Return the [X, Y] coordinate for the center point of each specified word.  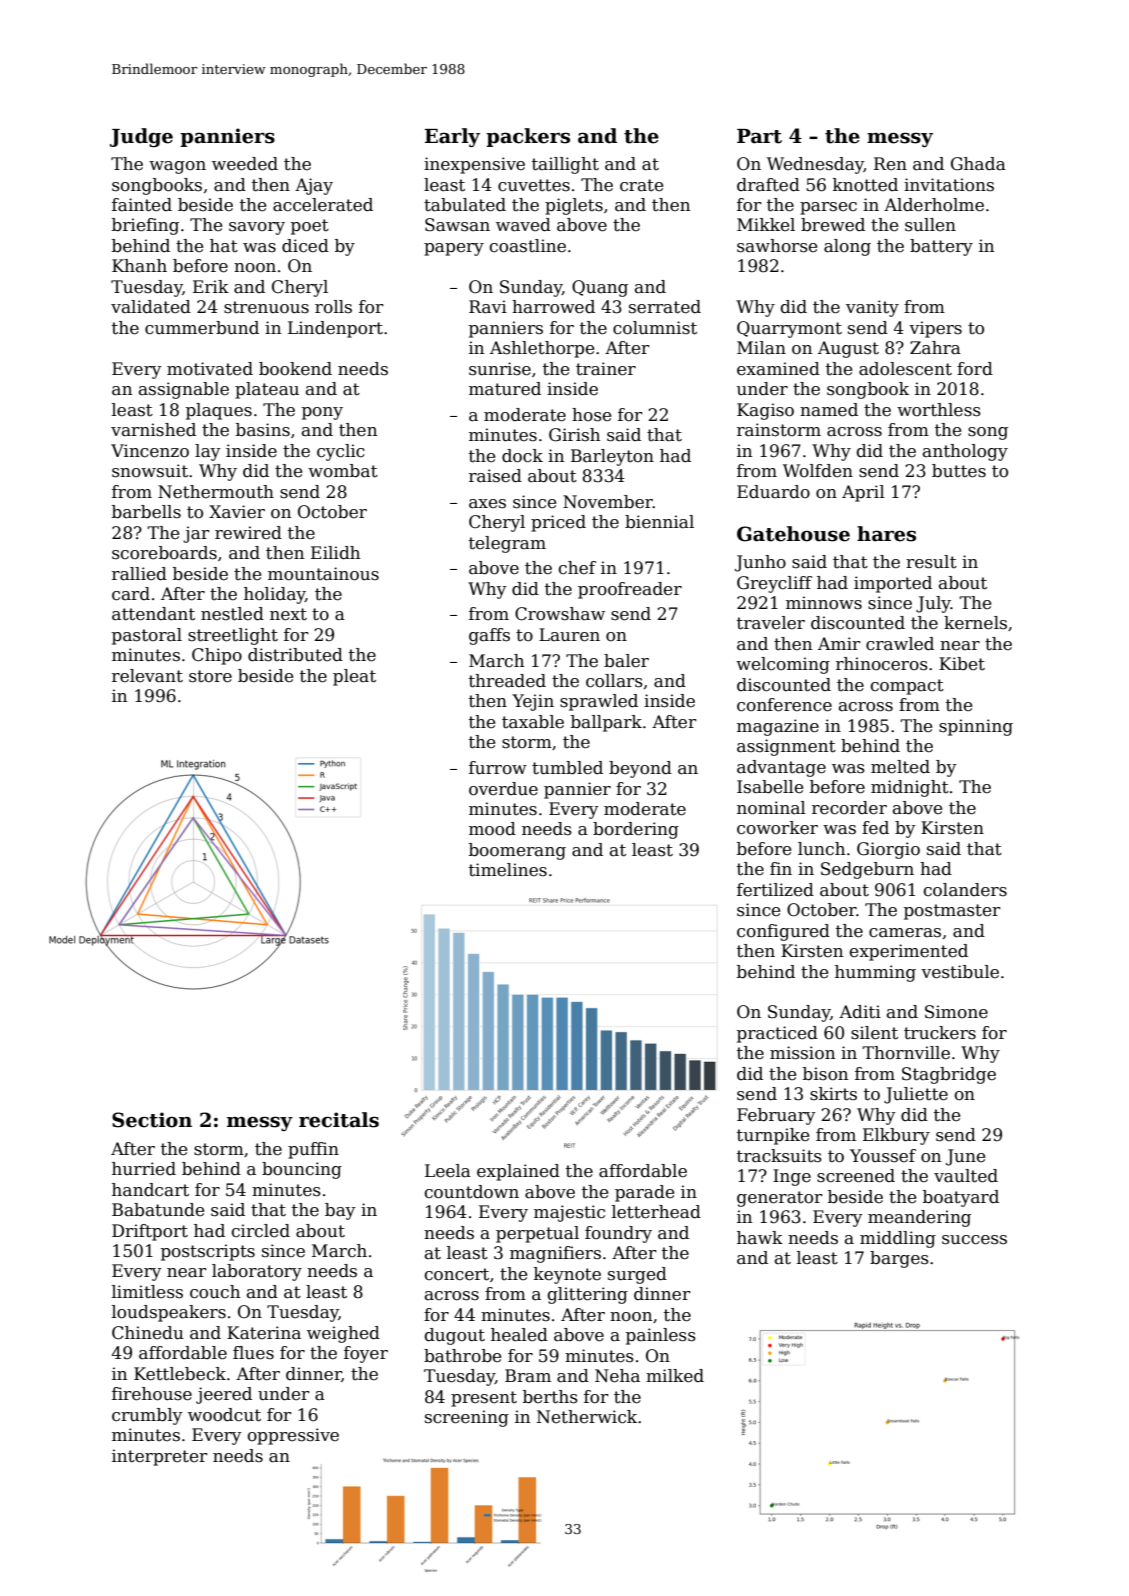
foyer [366, 1354]
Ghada [978, 164]
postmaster [952, 912]
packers [528, 137]
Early [452, 137]
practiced [777, 1034]
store [210, 676]
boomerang [517, 851]
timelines [508, 870]
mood [492, 829]
